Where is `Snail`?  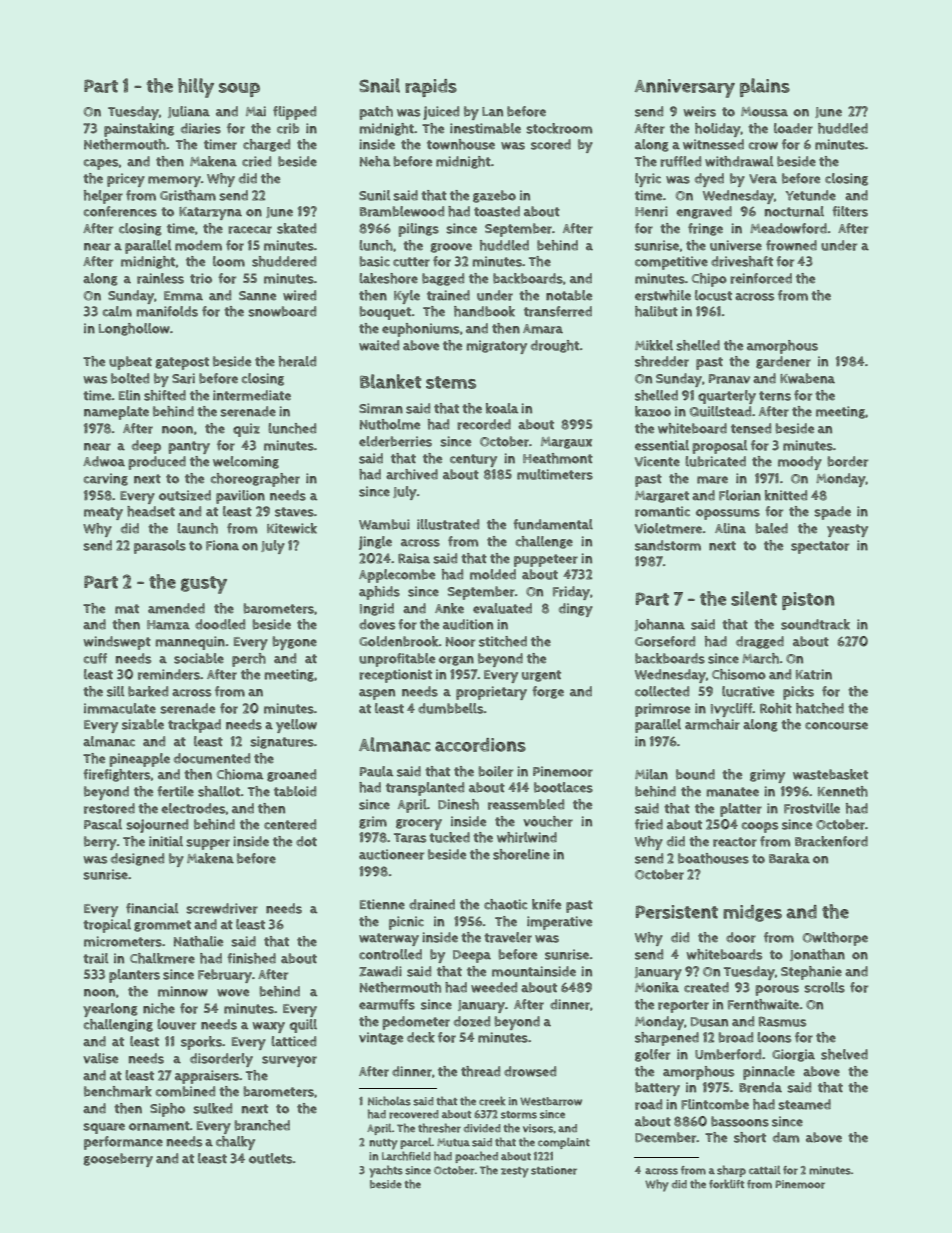 Snail is located at coordinates (379, 85).
